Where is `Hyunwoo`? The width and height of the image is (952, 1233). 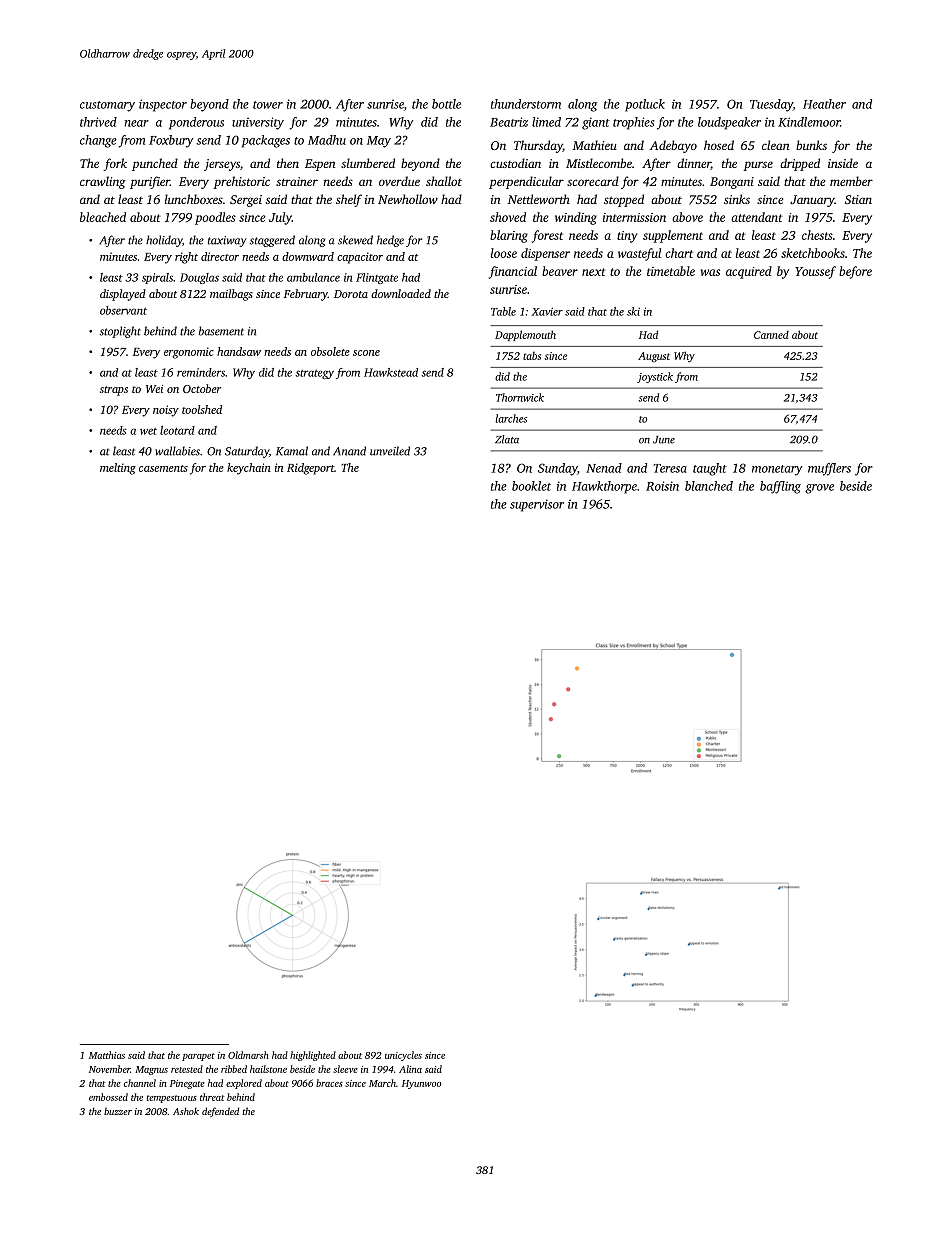 Hyunwoo is located at coordinates (421, 1084).
